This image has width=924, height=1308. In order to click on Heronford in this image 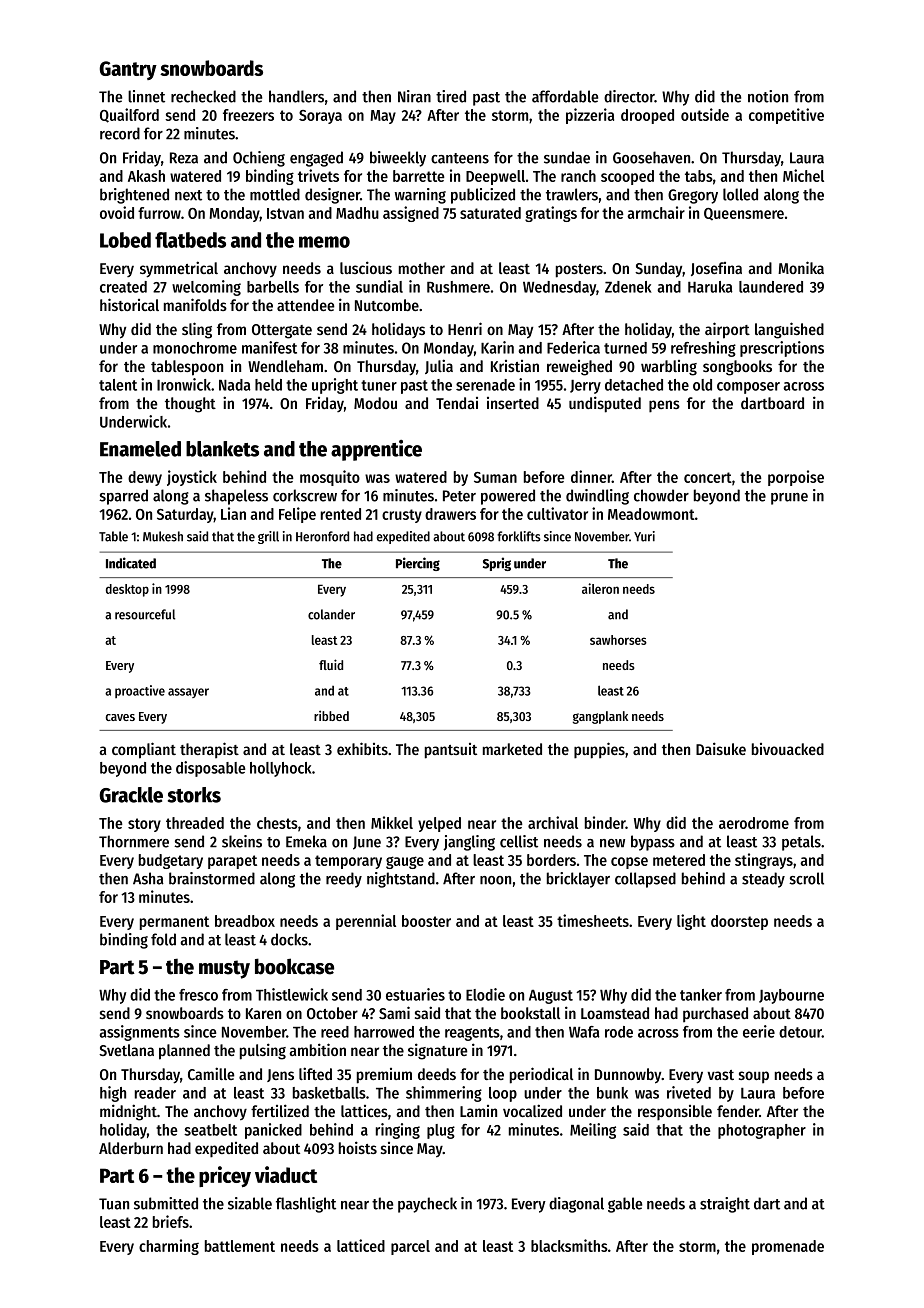, I will do `click(322, 536)`.
